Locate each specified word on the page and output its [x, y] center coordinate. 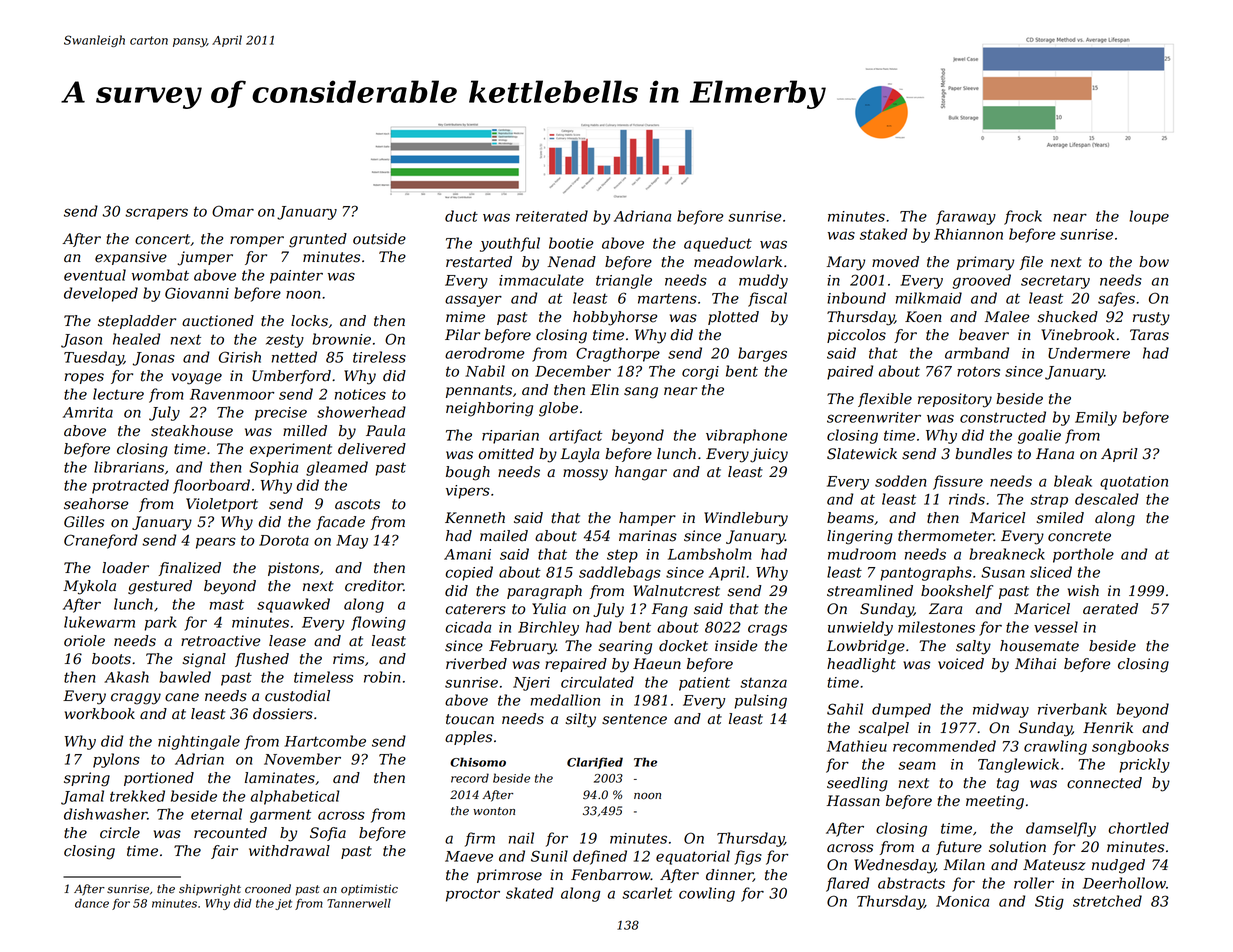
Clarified [595, 763]
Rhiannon [968, 234]
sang [641, 393]
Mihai [1035, 664]
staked [883, 234]
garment [280, 816]
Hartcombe [325, 741]
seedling [857, 784]
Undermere [1089, 353]
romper [257, 241]
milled [305, 431]
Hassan [853, 801]
